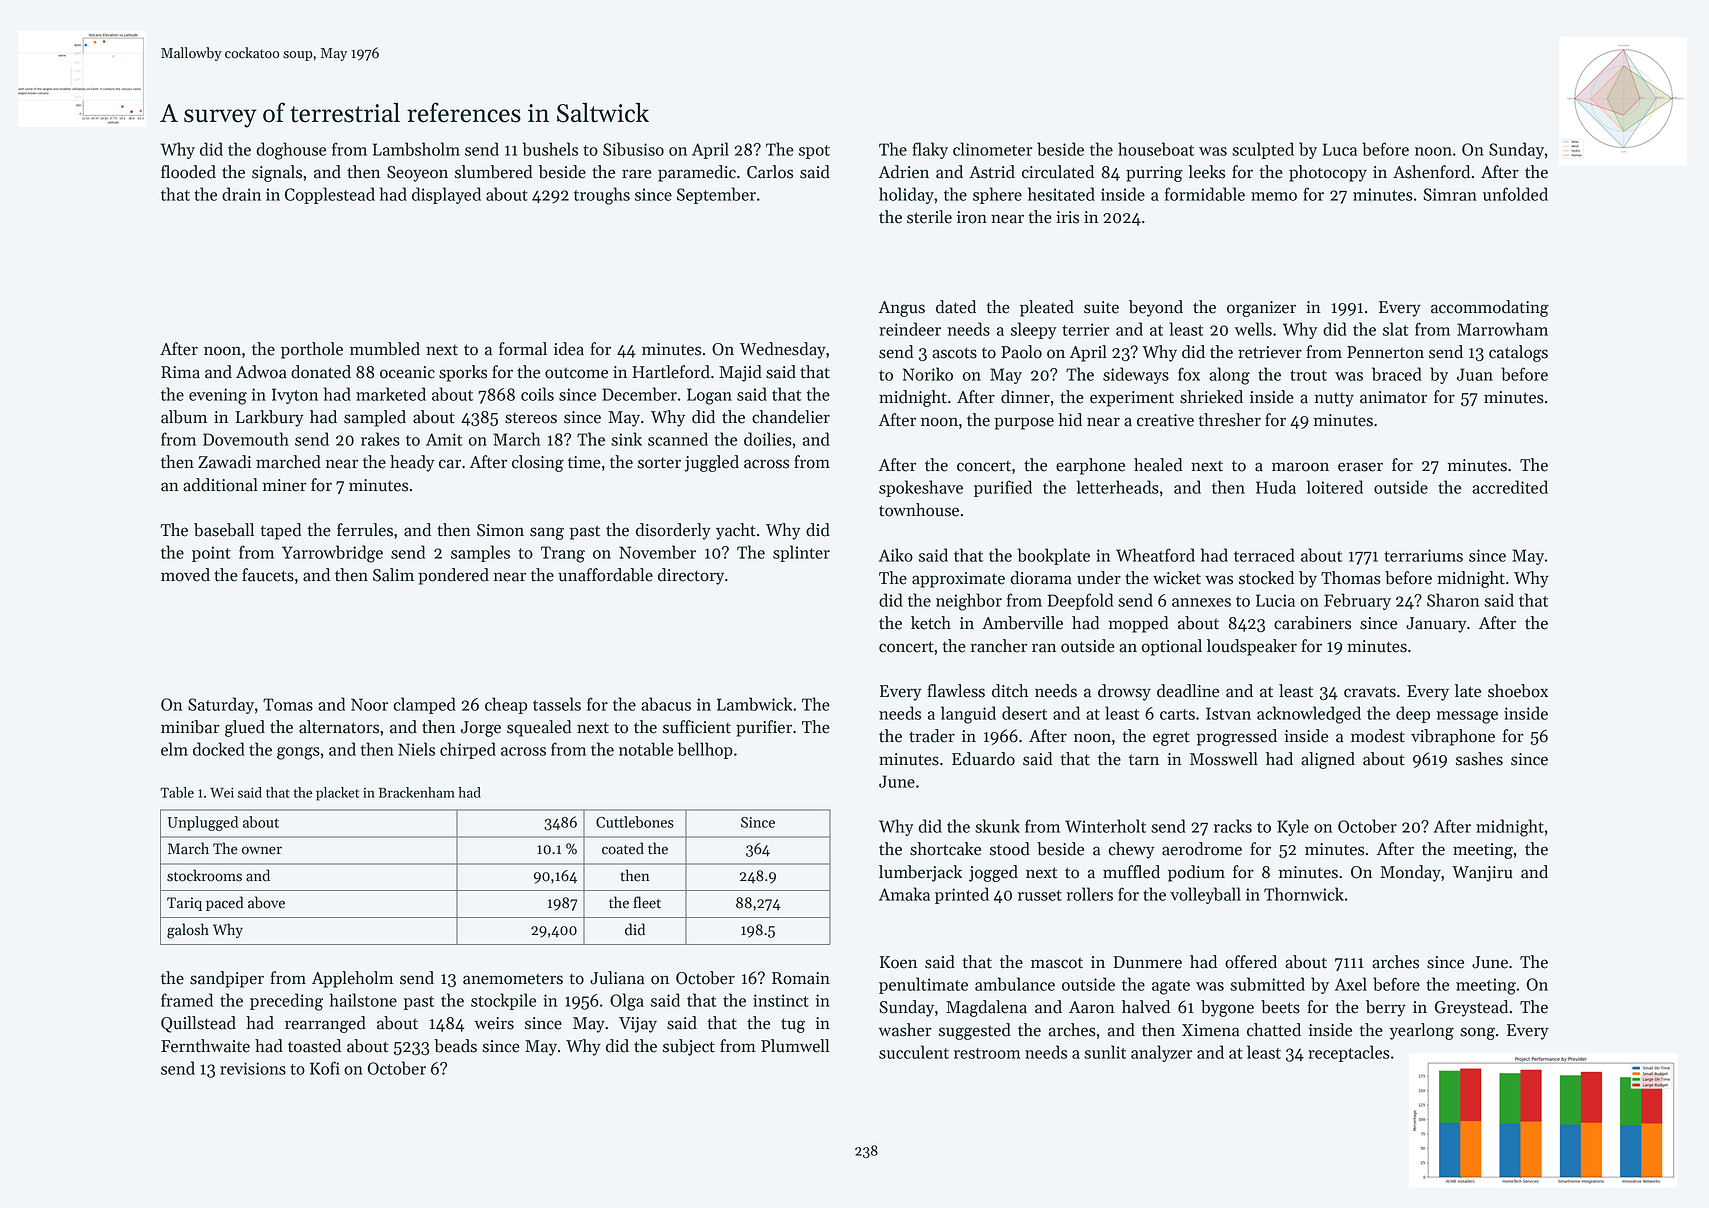  Describe the element at coordinates (352, 979) in the document. I see `Appleholm` at that location.
